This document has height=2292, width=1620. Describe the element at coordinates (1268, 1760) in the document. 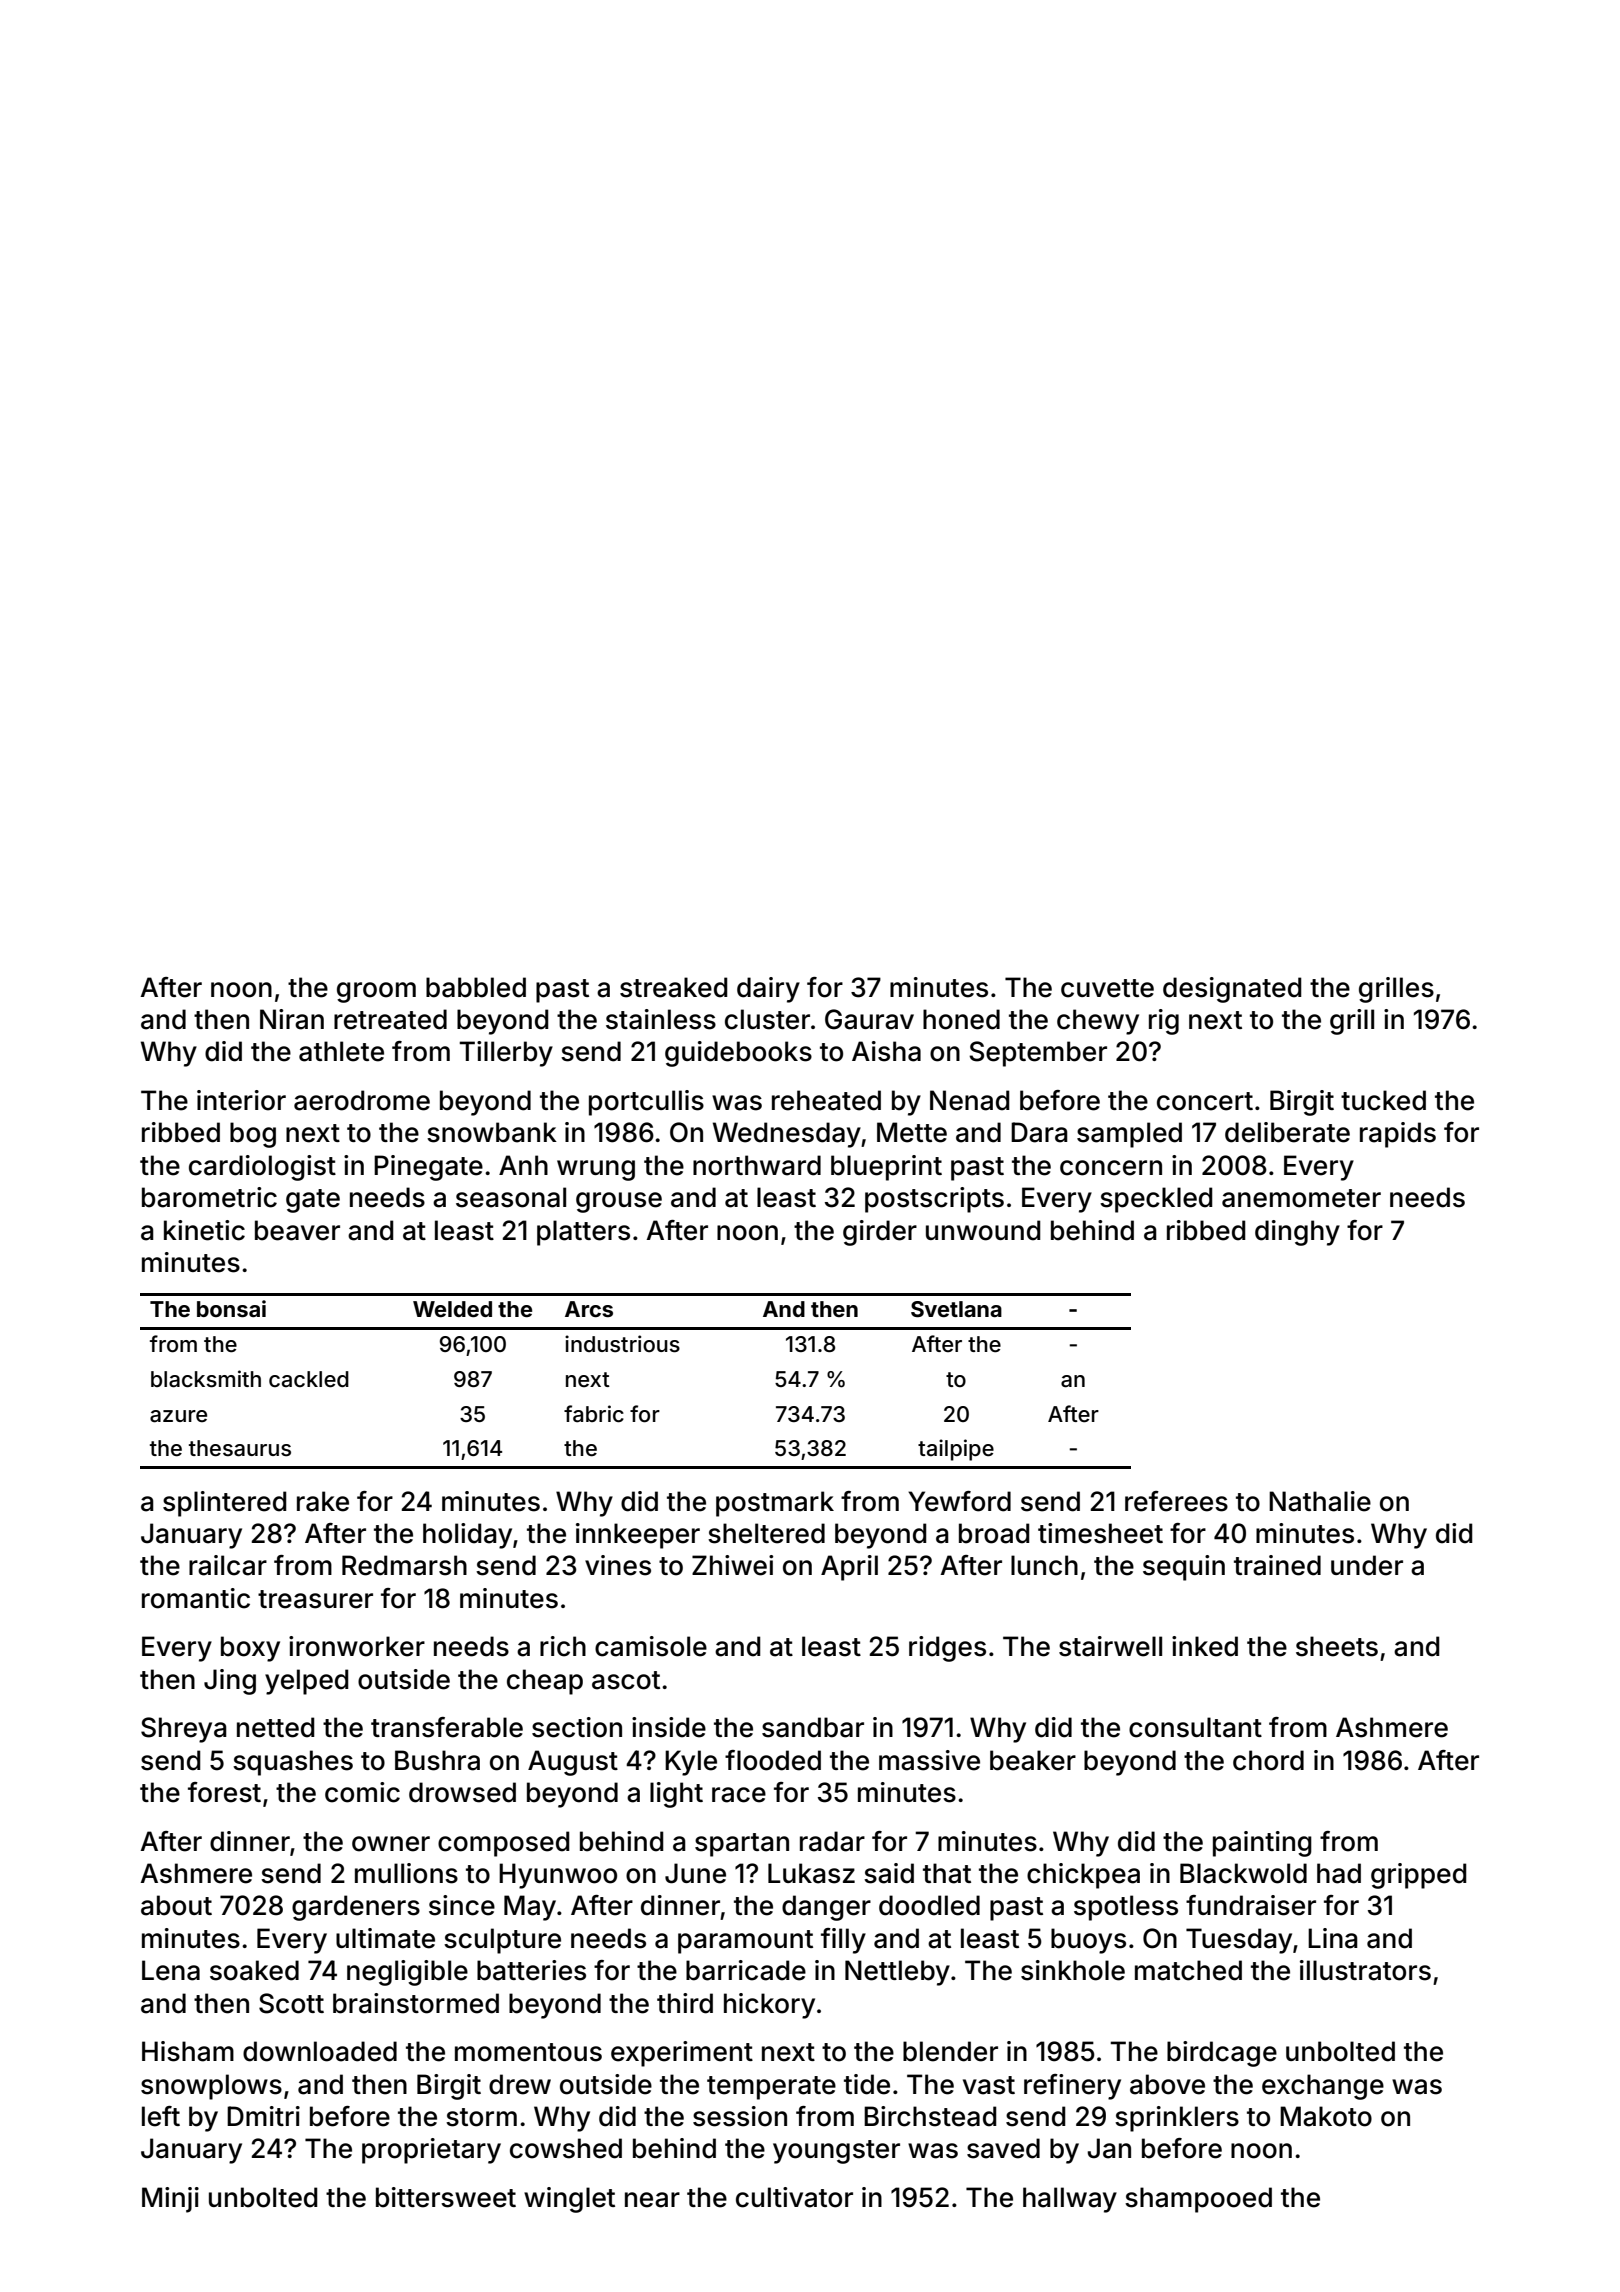

I see `chord` at that location.
